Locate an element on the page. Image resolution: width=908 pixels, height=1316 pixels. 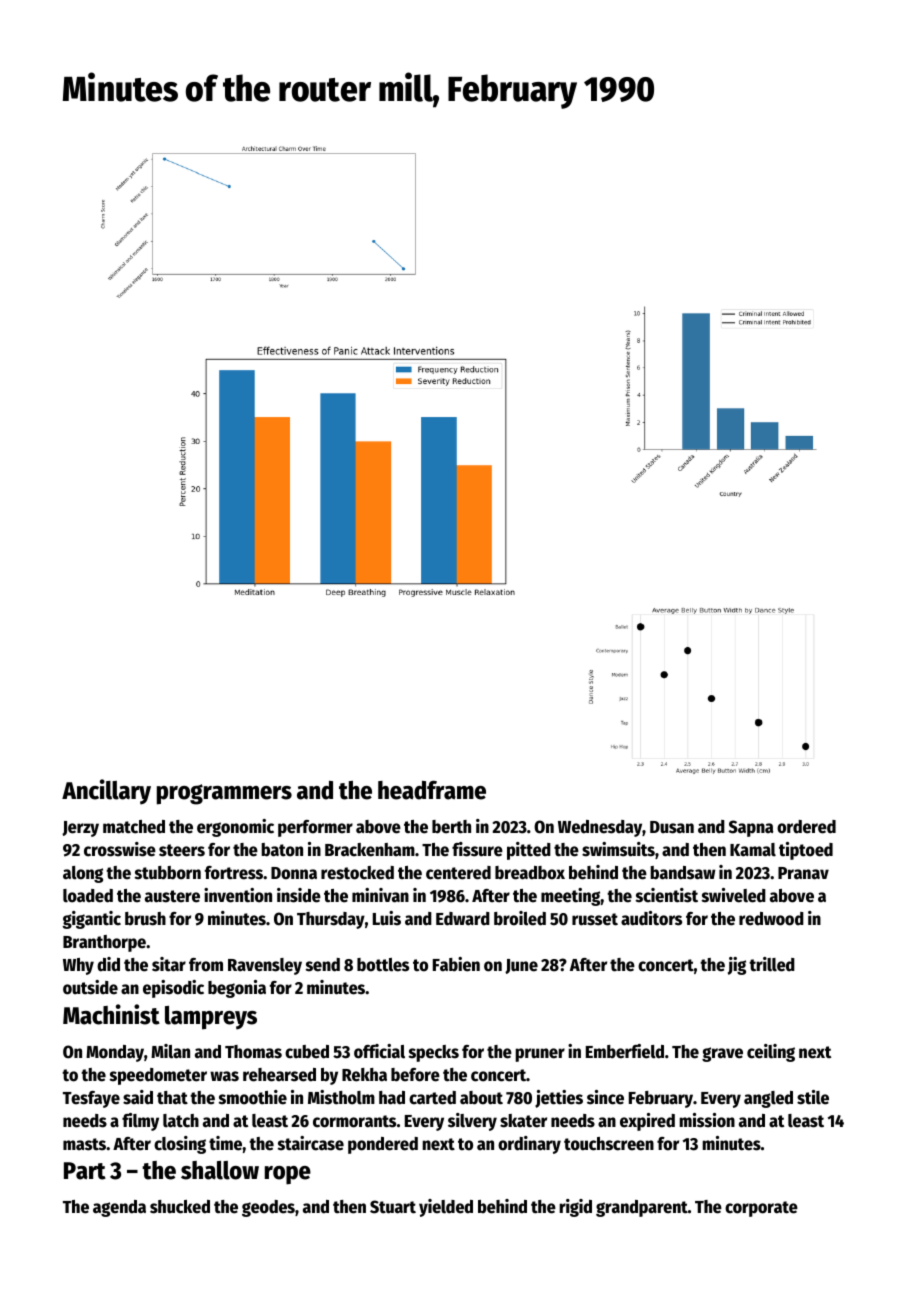
Ancillary is located at coordinates (106, 792).
